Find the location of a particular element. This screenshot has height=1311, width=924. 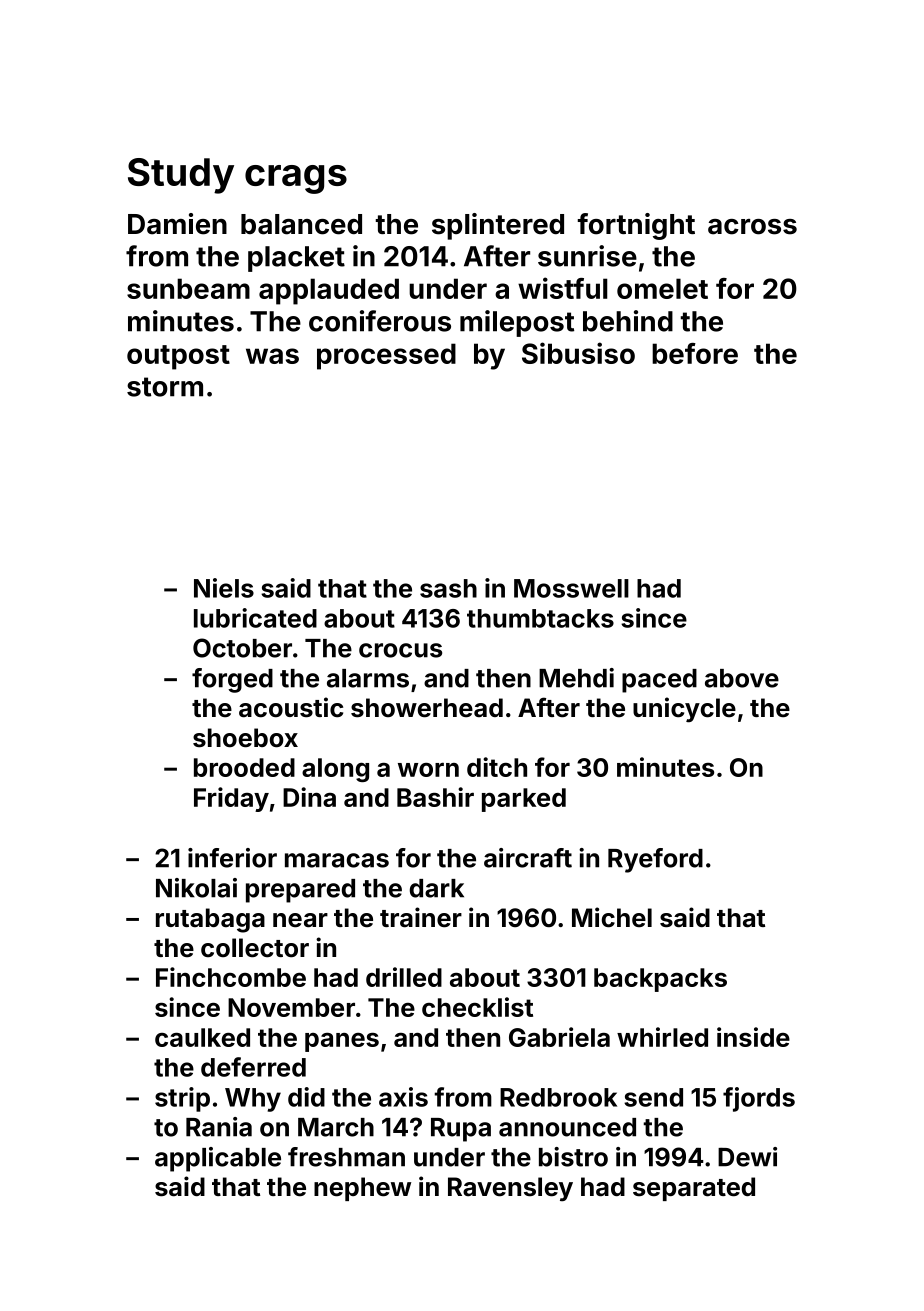

Ravensley is located at coordinates (510, 1189).
